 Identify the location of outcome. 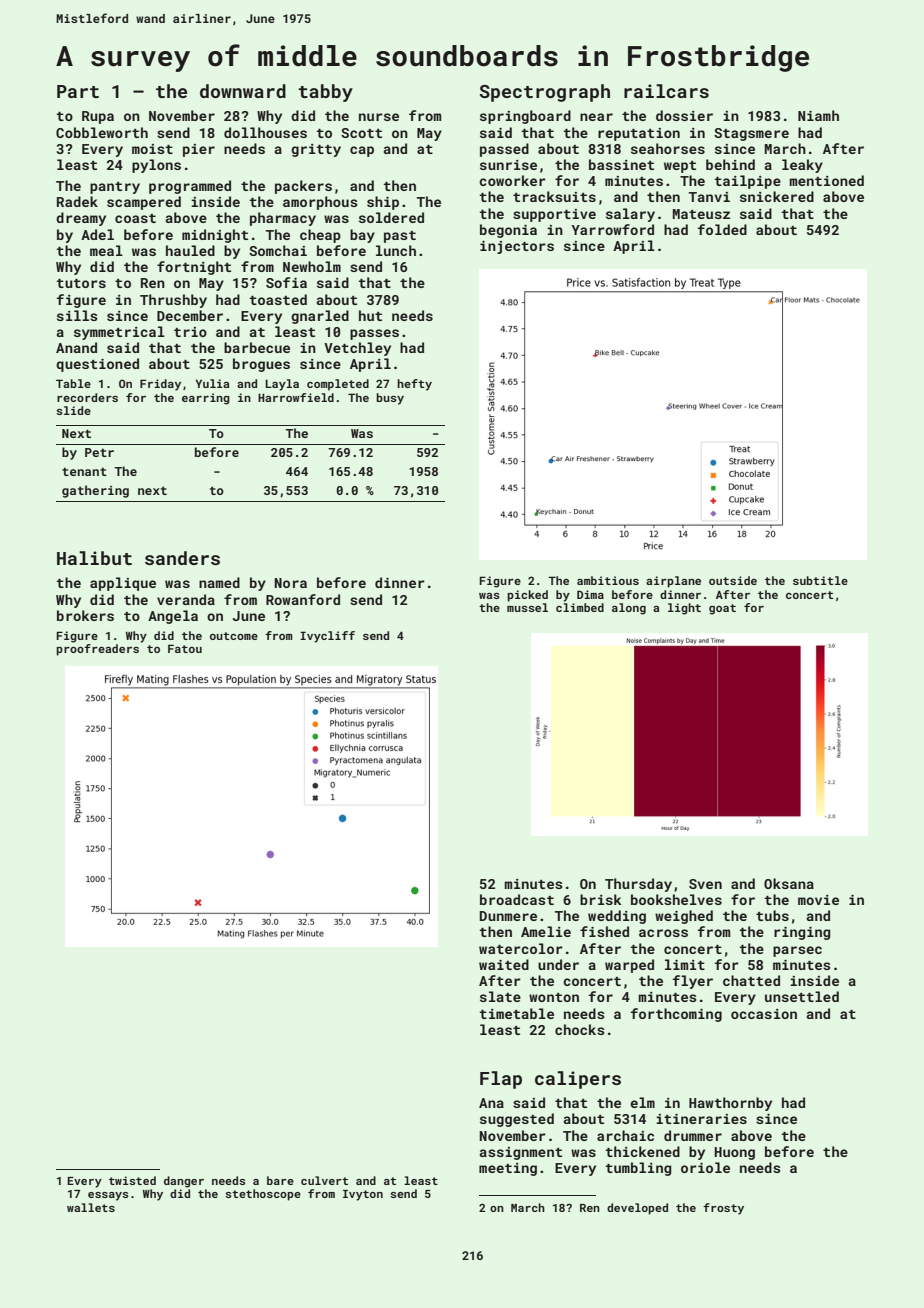
(234, 636).
